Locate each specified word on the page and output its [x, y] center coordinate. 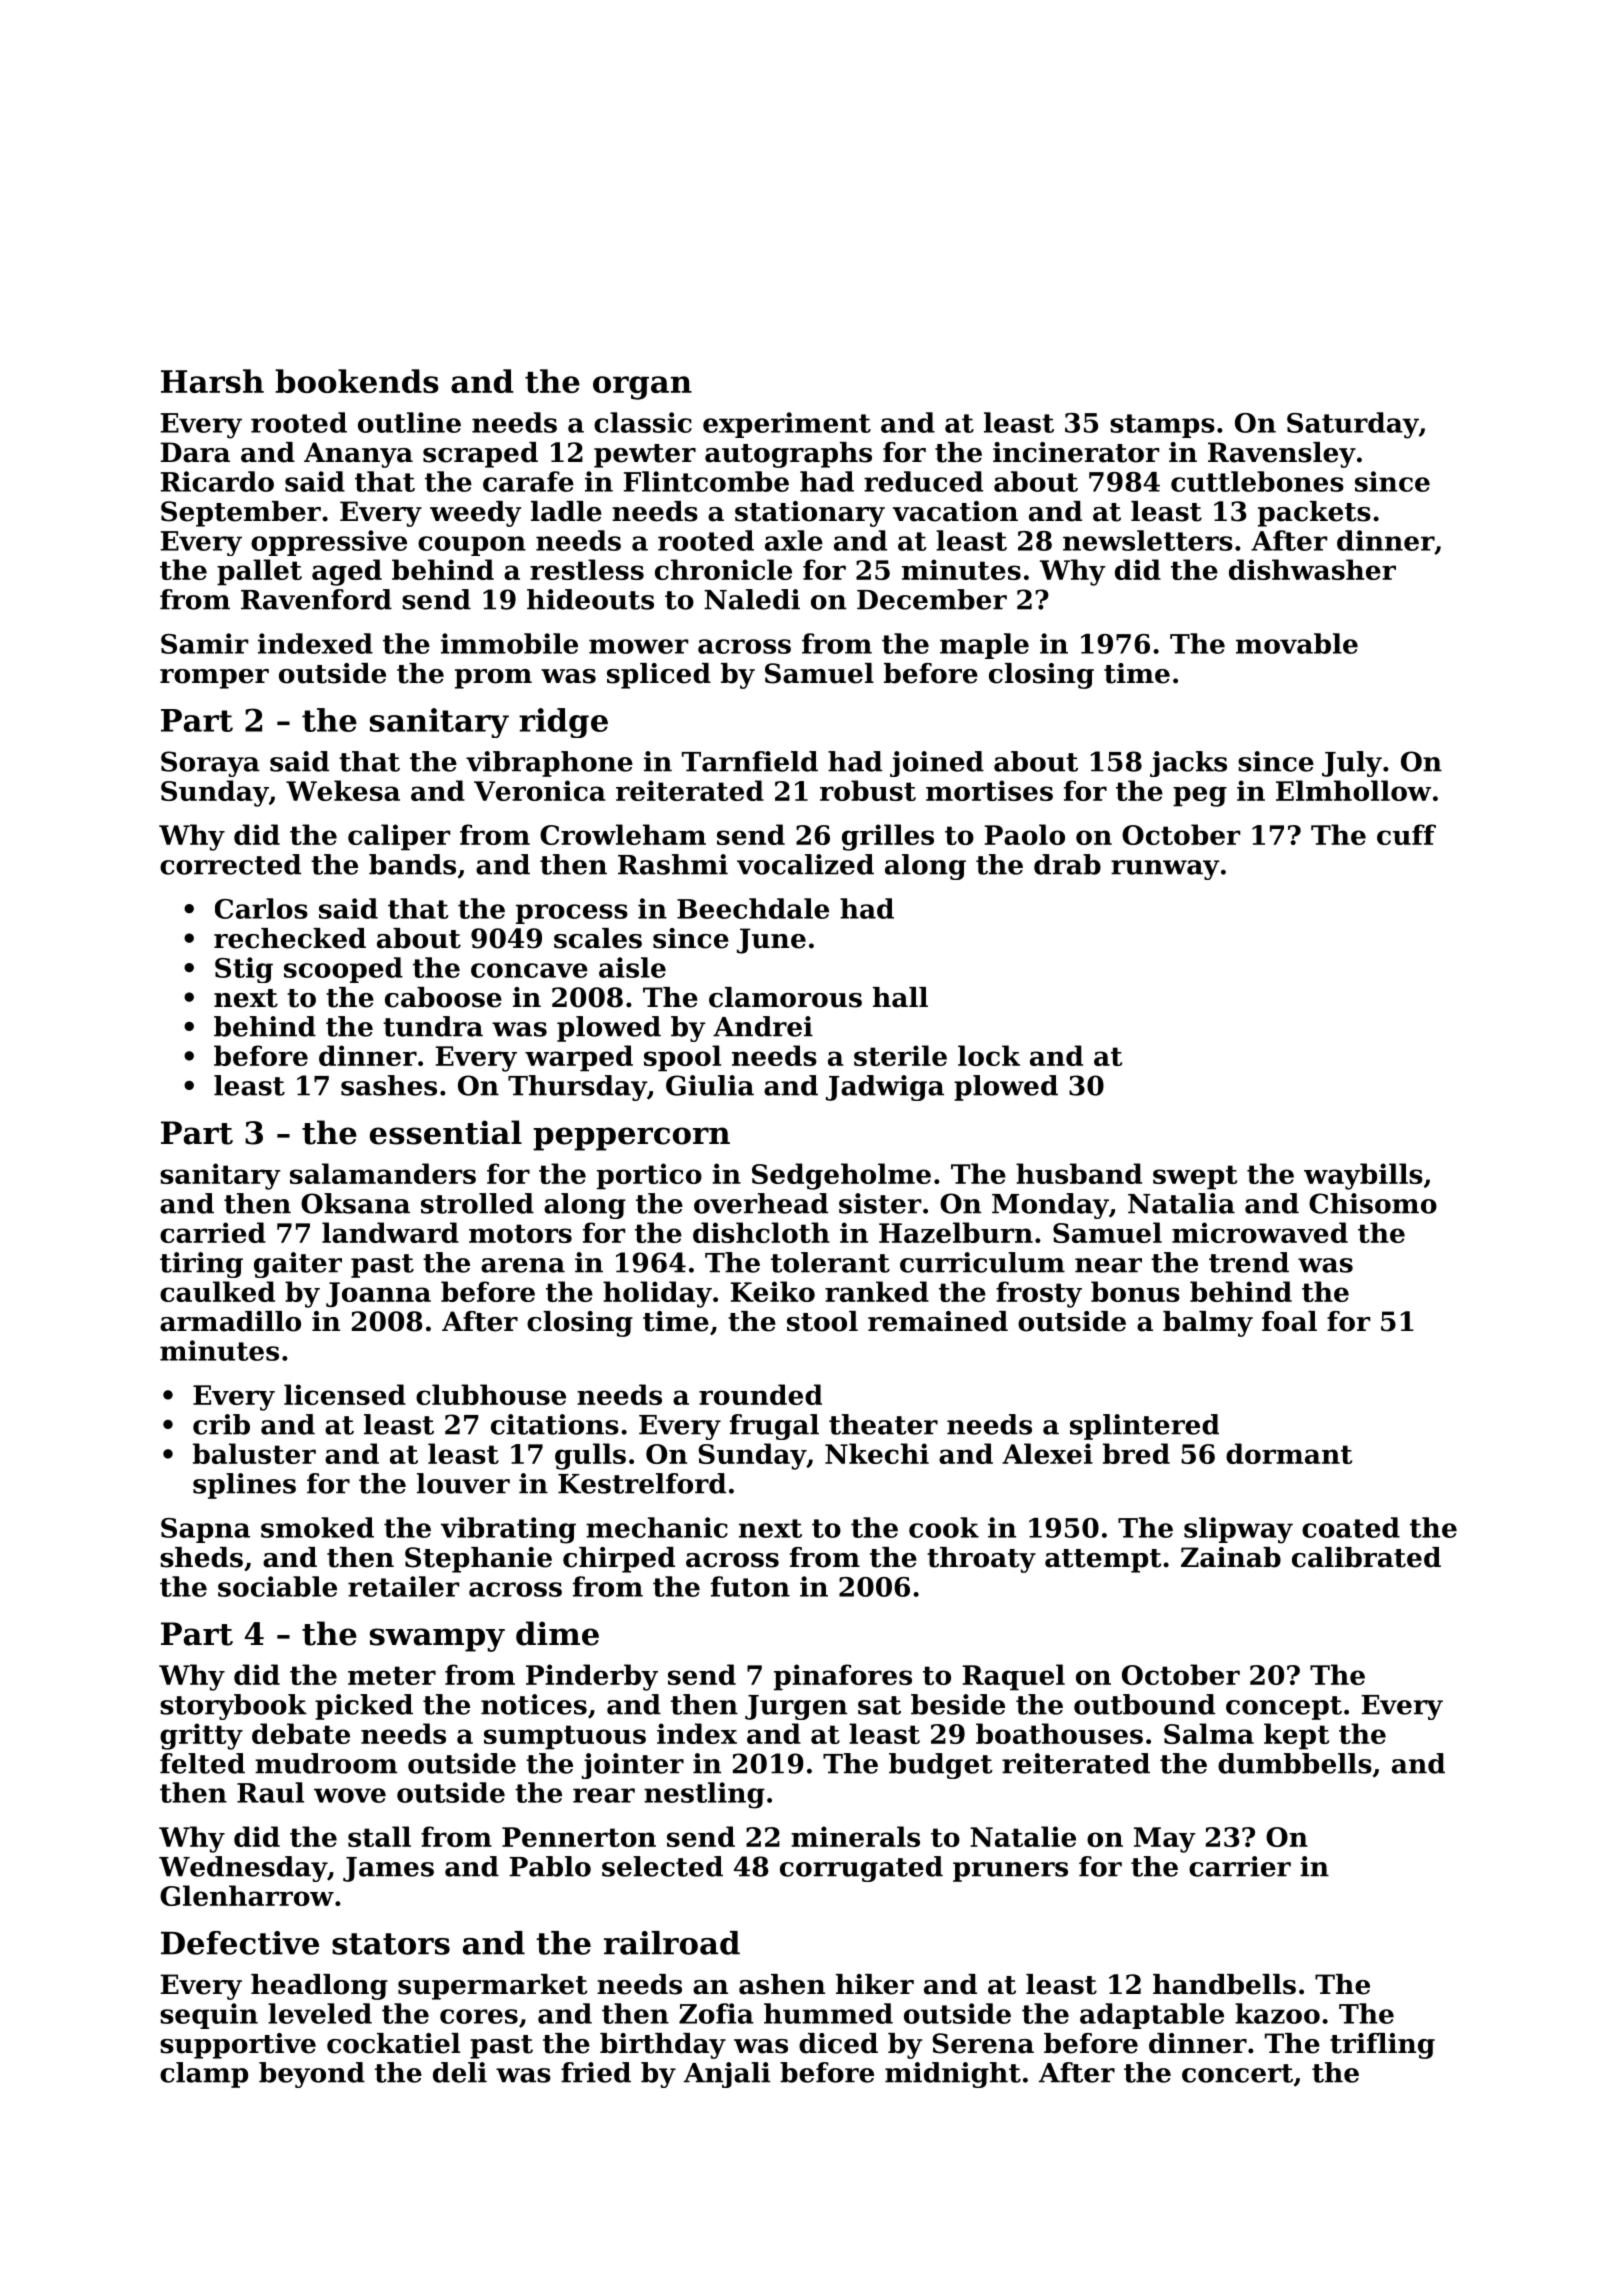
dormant [1289, 1453]
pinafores [843, 1677]
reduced [923, 481]
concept [1284, 1708]
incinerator [1076, 452]
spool [682, 1058]
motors [520, 1233]
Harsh [212, 381]
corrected [230, 864]
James [388, 1869]
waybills [1363, 1176]
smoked [317, 1527]
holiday [657, 1294]
